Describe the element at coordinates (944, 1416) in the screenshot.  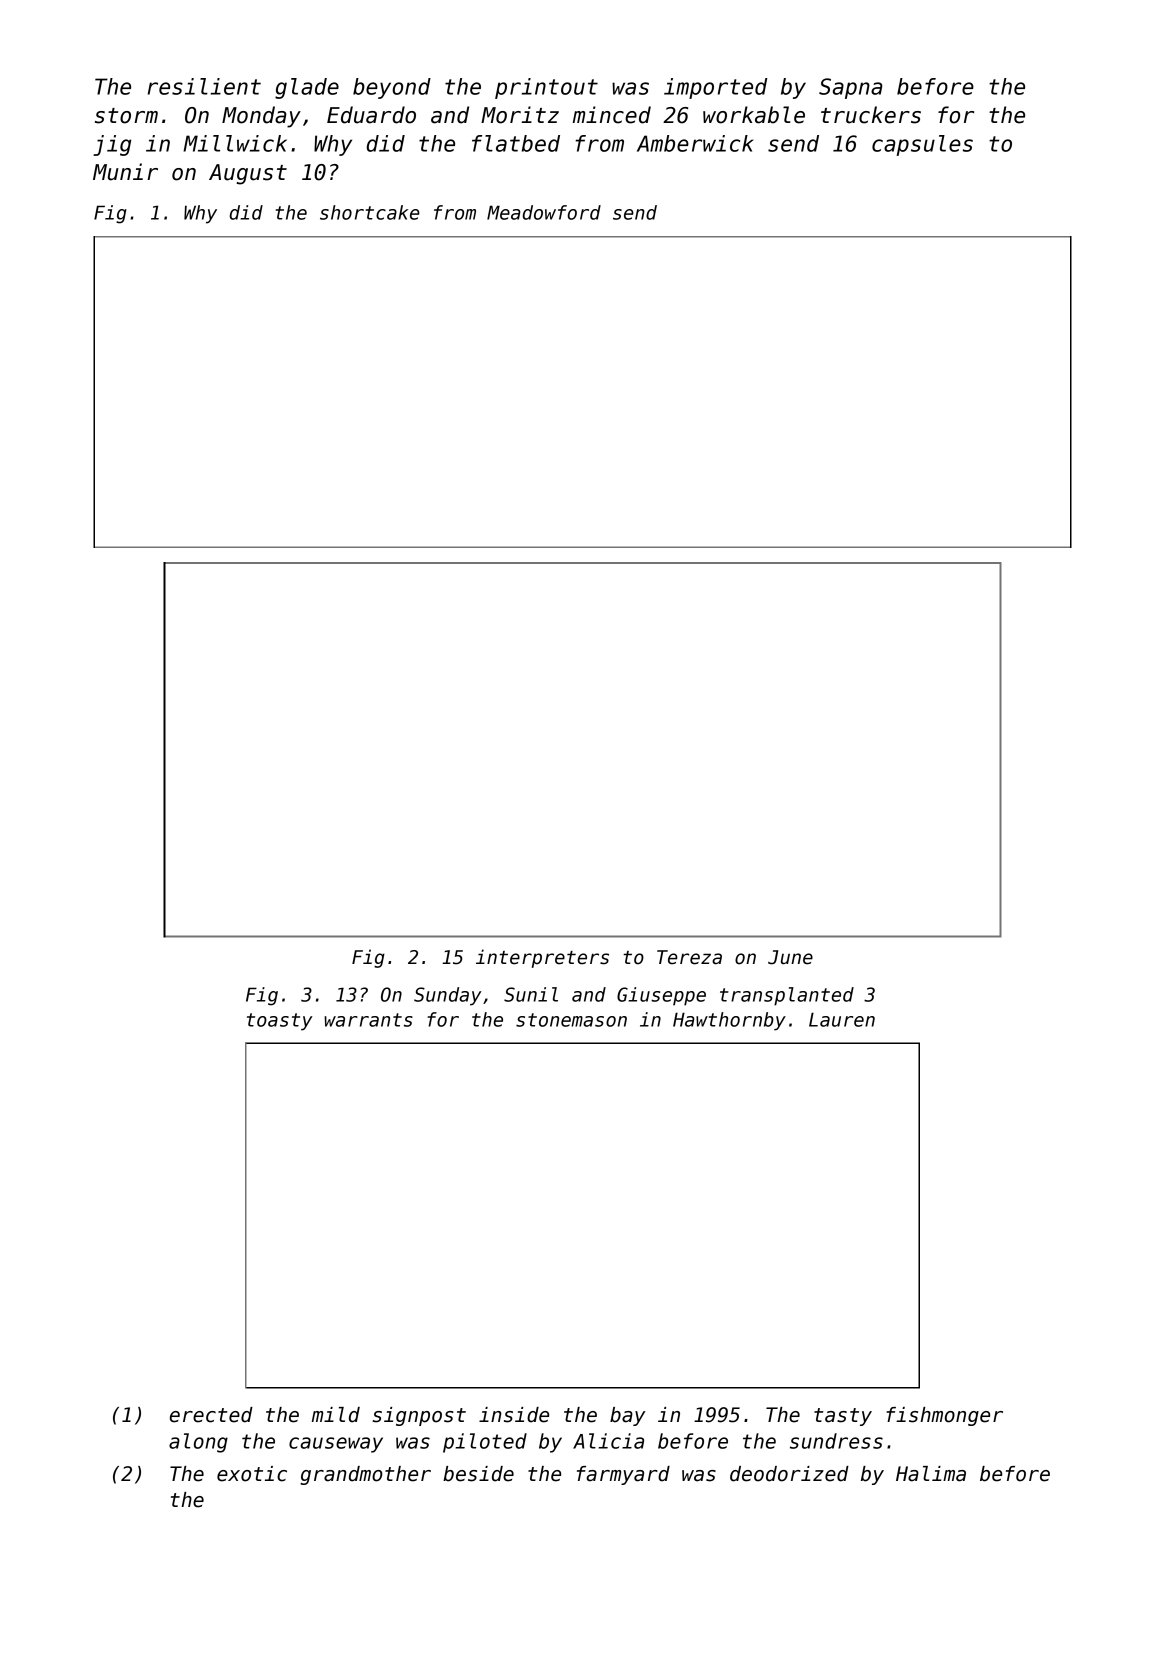
I see `fishmonger` at that location.
